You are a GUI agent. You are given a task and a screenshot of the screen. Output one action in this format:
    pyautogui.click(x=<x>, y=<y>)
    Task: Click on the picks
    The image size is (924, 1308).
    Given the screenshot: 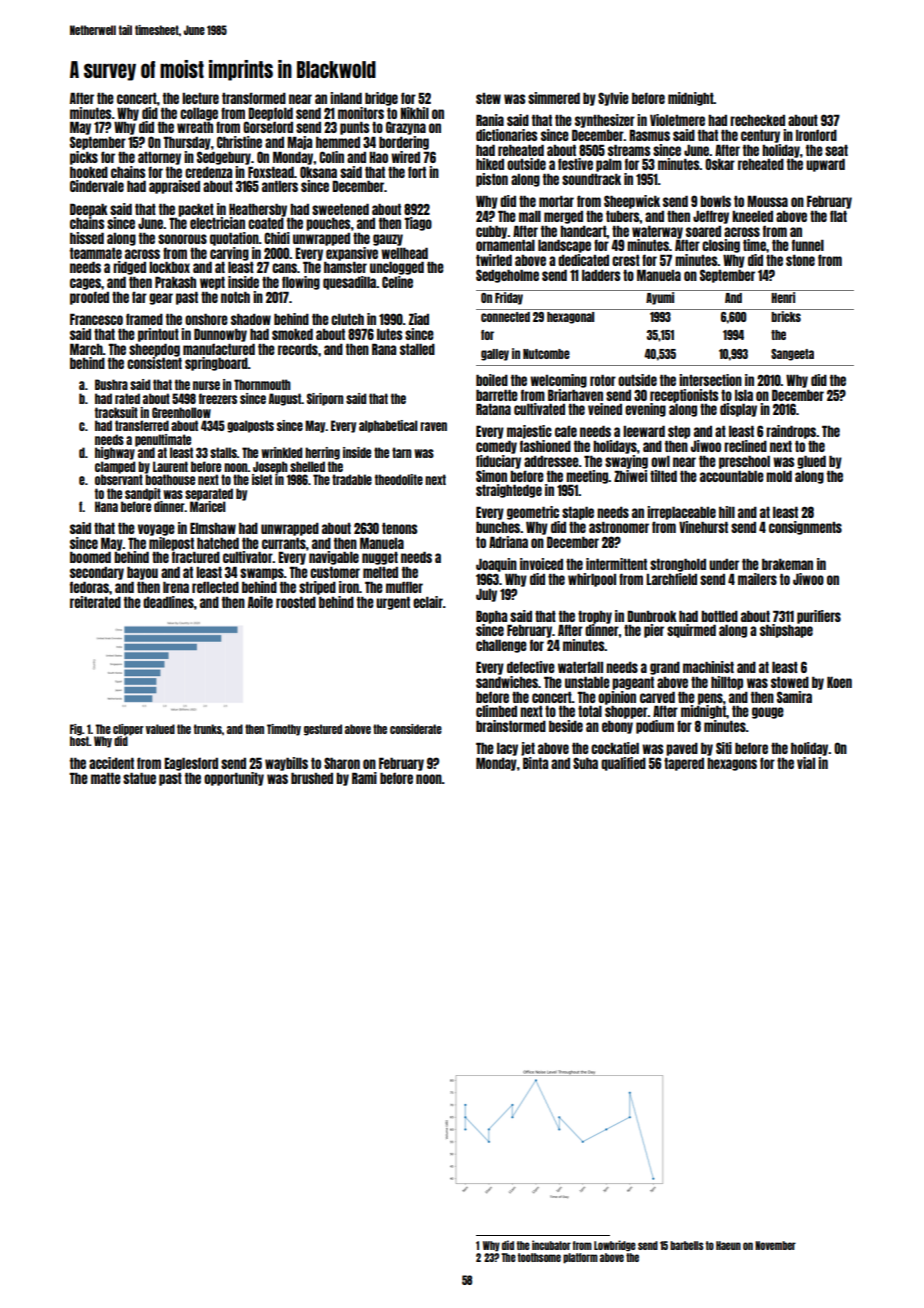 What is the action you would take?
    pyautogui.click(x=84, y=158)
